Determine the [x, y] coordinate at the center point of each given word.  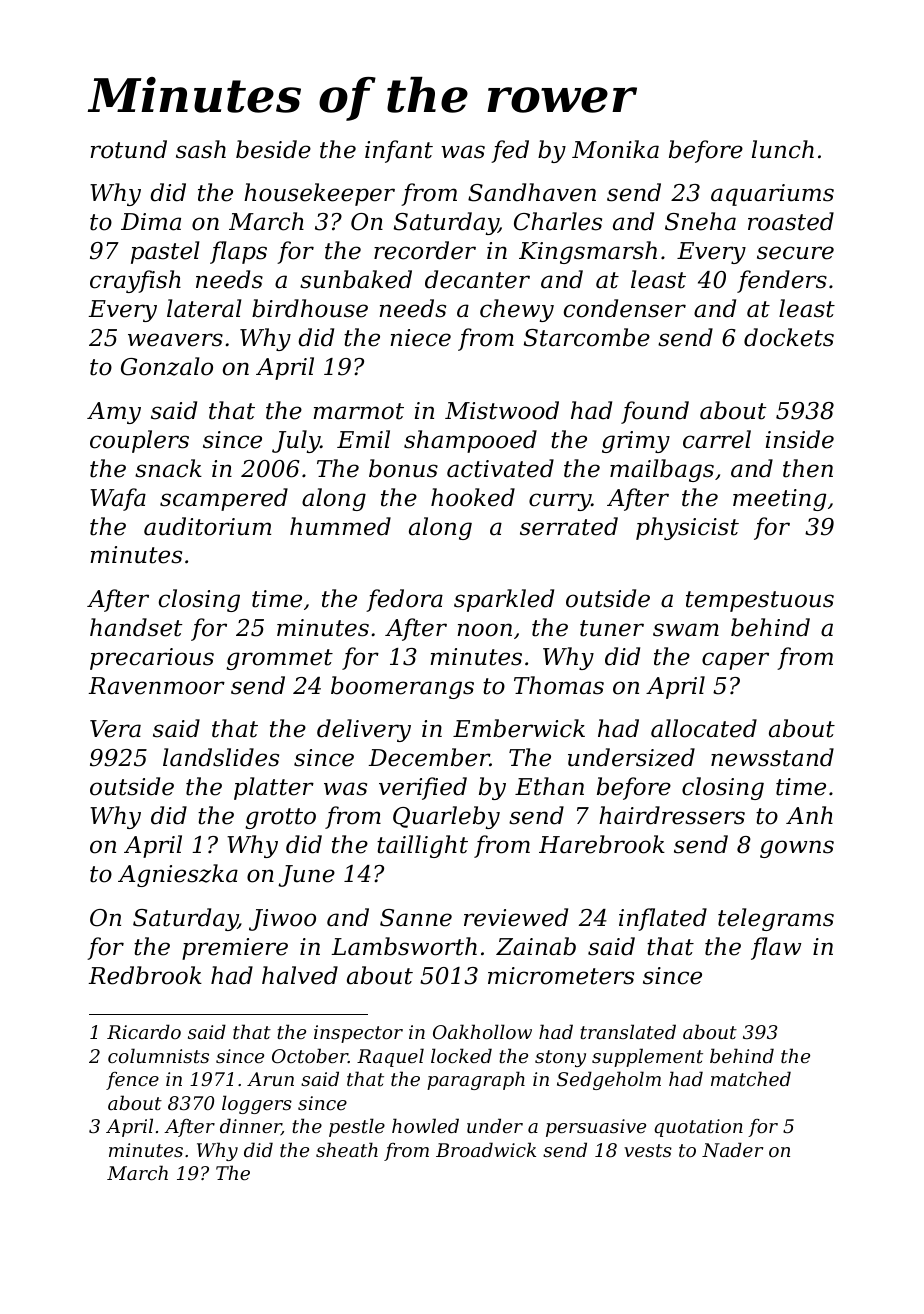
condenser [625, 308]
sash [201, 149]
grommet [279, 659]
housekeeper [319, 194]
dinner [250, 1127]
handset [136, 627]
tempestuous [760, 601]
